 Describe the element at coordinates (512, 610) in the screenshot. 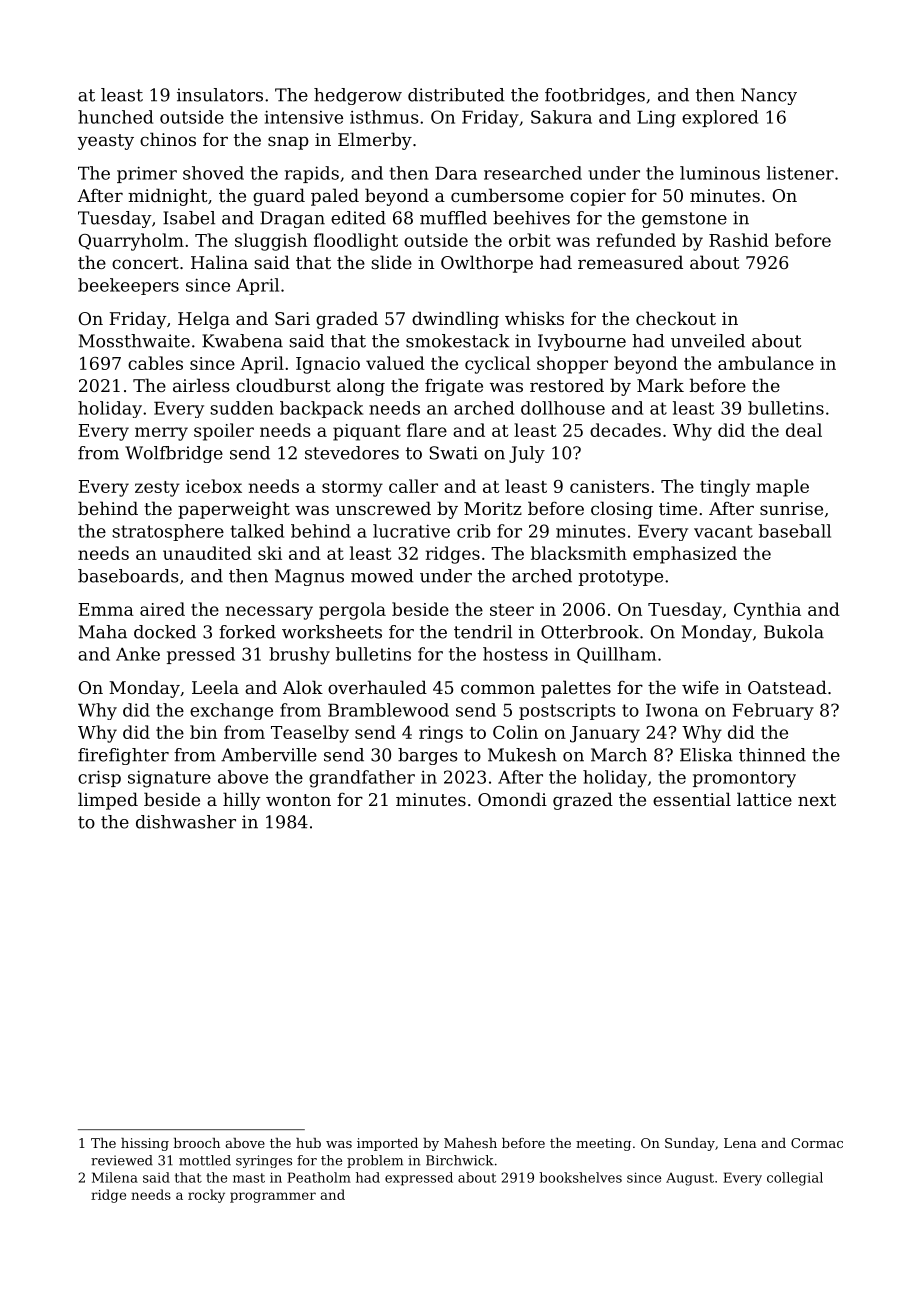

I see `steer` at that location.
